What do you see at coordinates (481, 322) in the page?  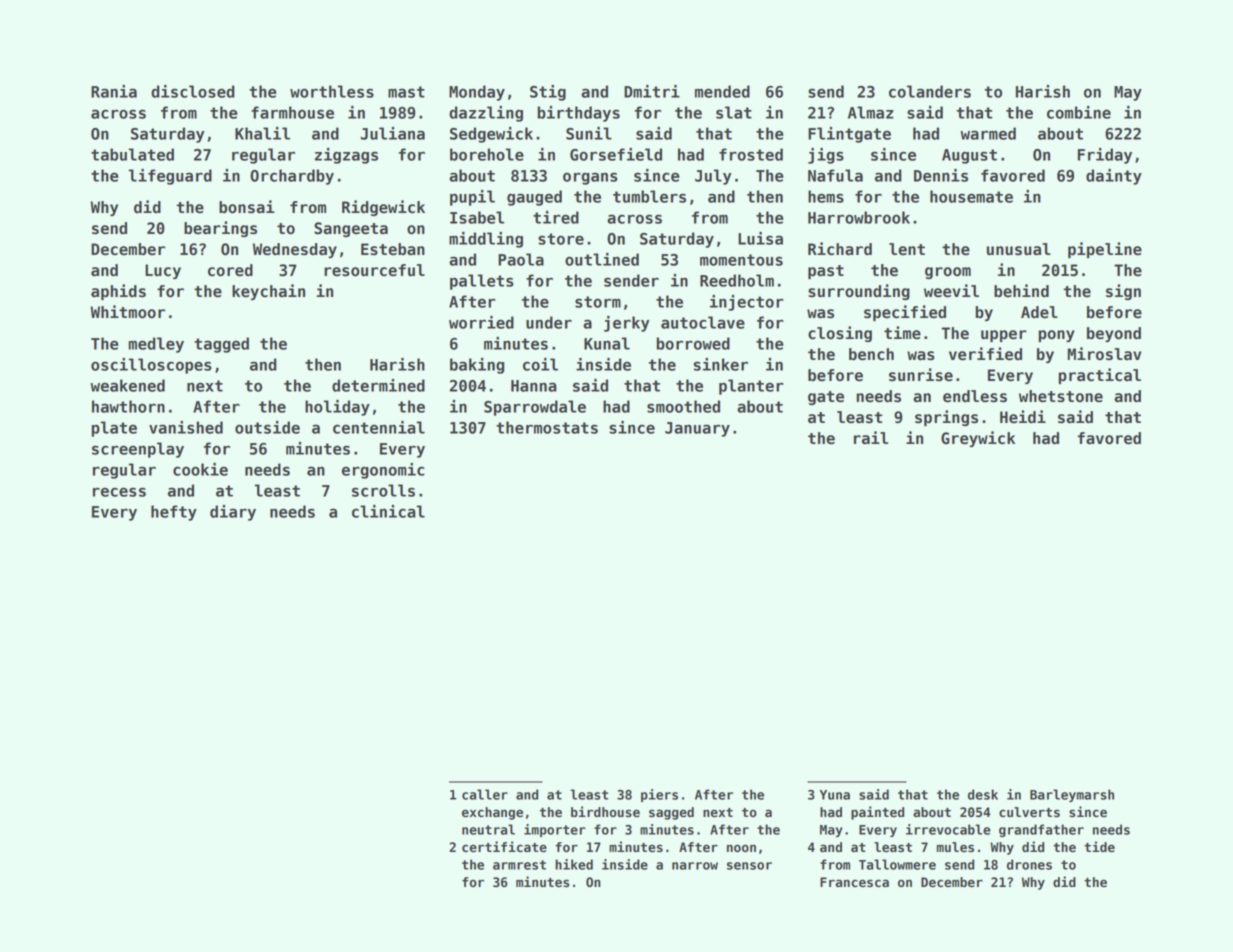 I see `worried` at bounding box center [481, 322].
